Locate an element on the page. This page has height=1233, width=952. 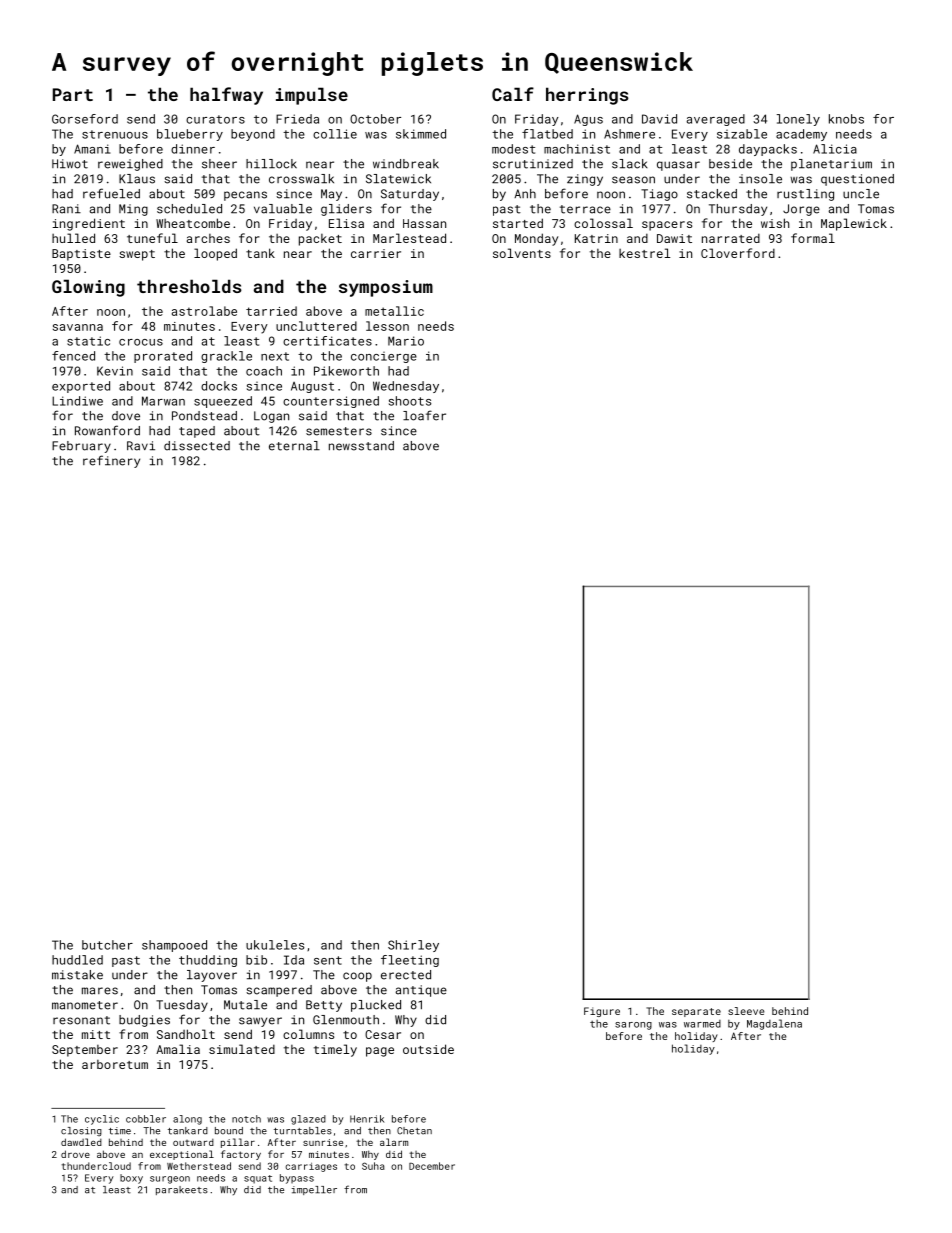
Magdalena is located at coordinates (774, 1024).
